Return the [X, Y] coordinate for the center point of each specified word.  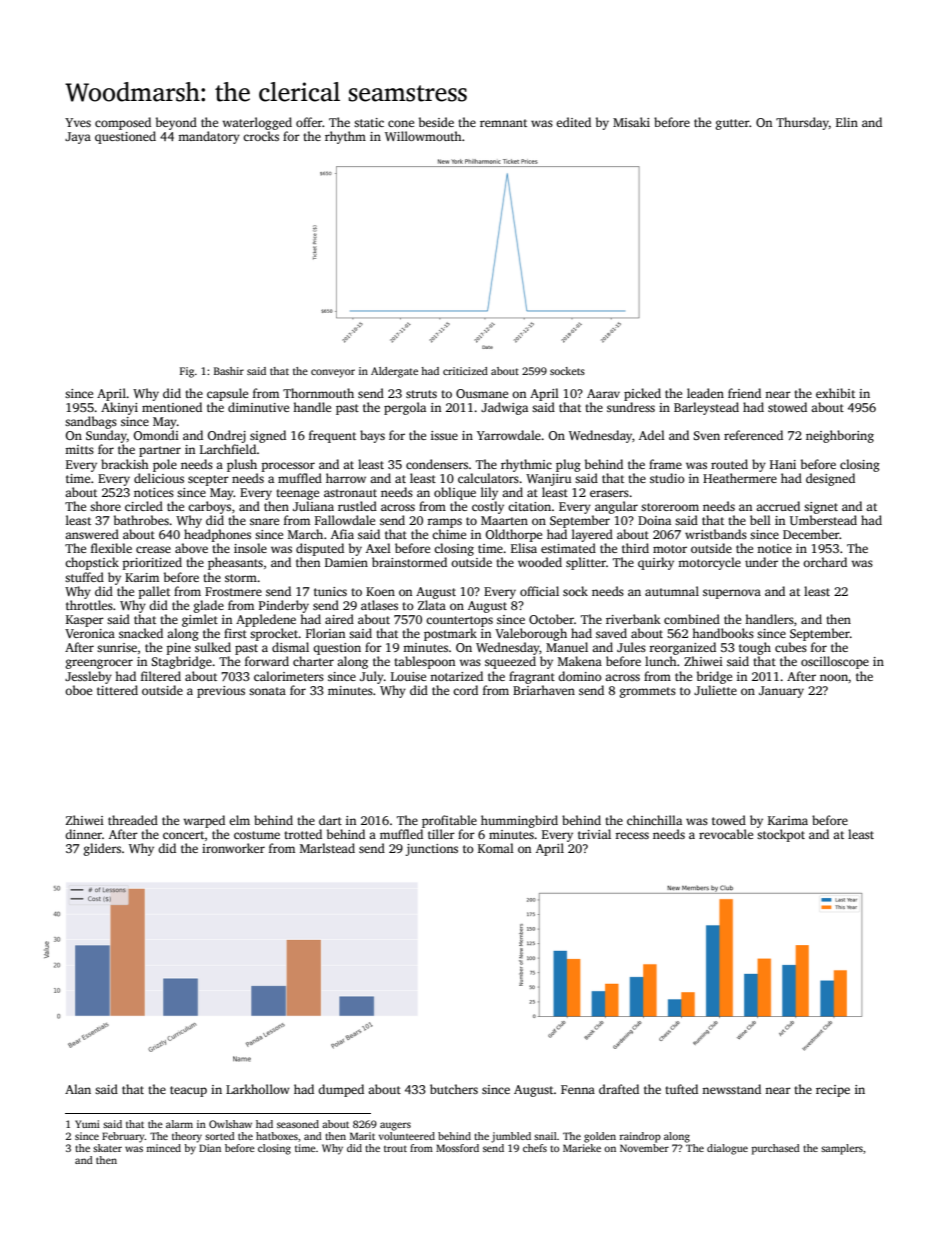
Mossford [457, 1148]
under [761, 562]
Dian [210, 1148]
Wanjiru [548, 480]
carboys [209, 507]
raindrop [640, 1137]
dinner [83, 834]
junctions [431, 850]
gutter [733, 124]
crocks [261, 136]
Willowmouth [423, 136]
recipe [833, 1091]
